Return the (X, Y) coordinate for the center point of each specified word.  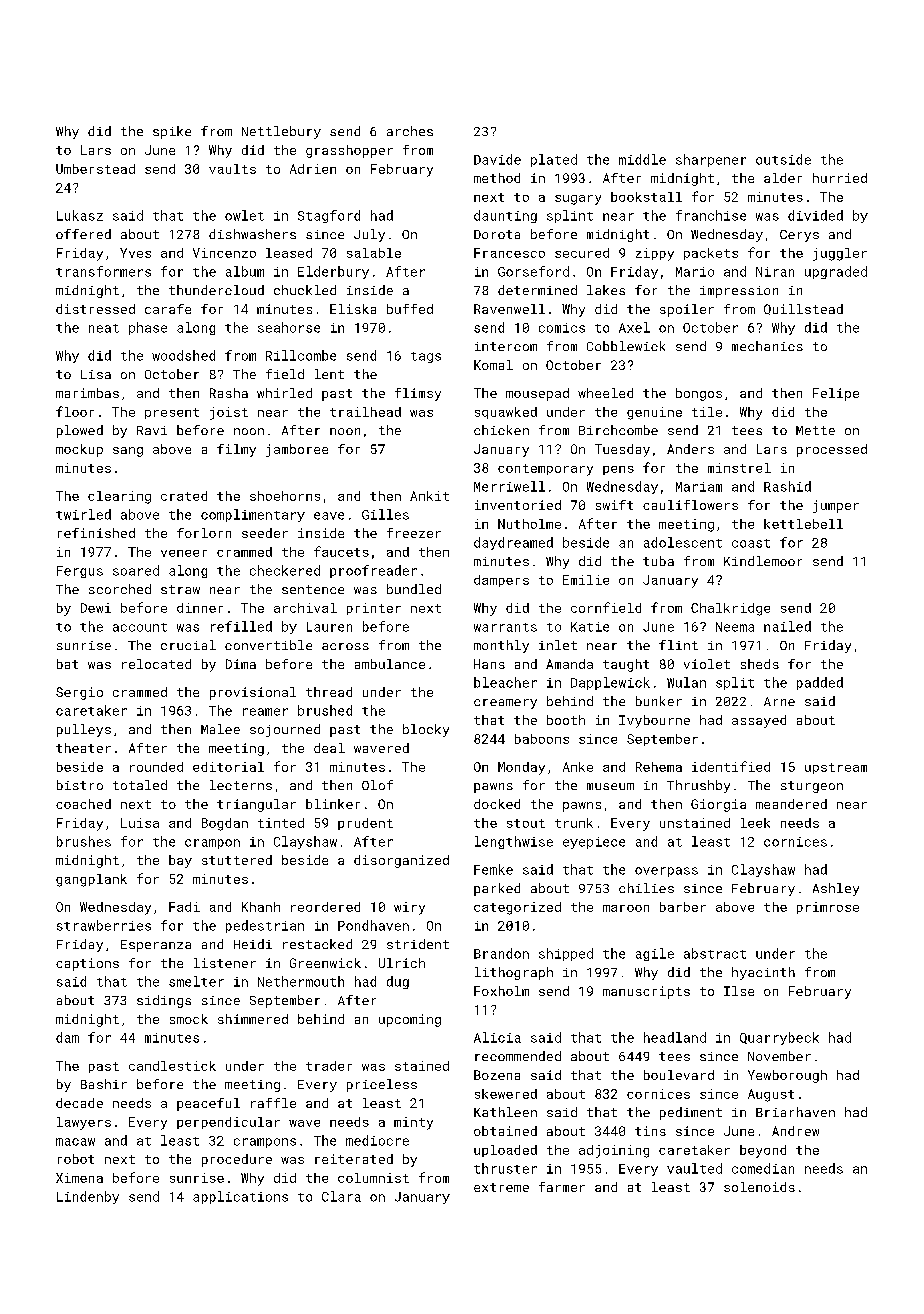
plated (554, 160)
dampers (501, 581)
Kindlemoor (763, 561)
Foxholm (501, 991)
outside (783, 159)
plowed (80, 431)
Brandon (501, 953)
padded (820, 683)
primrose (828, 908)
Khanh (261, 907)
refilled (241, 626)
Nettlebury (281, 132)
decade (79, 1103)
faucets (341, 551)
